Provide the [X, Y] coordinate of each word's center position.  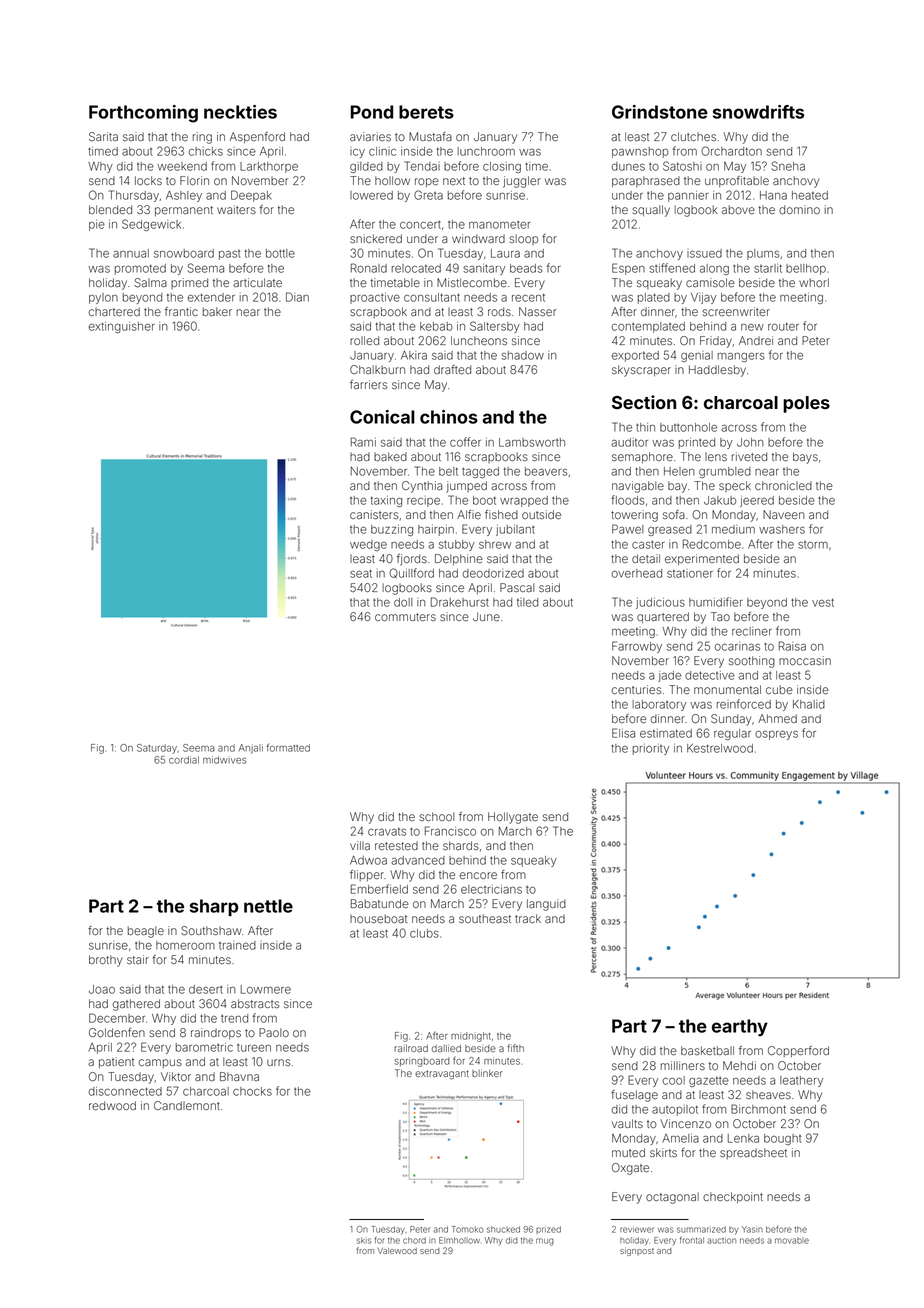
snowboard [184, 253]
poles [806, 404]
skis [364, 1240]
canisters [374, 514]
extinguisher [122, 327]
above [738, 209]
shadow [522, 355]
